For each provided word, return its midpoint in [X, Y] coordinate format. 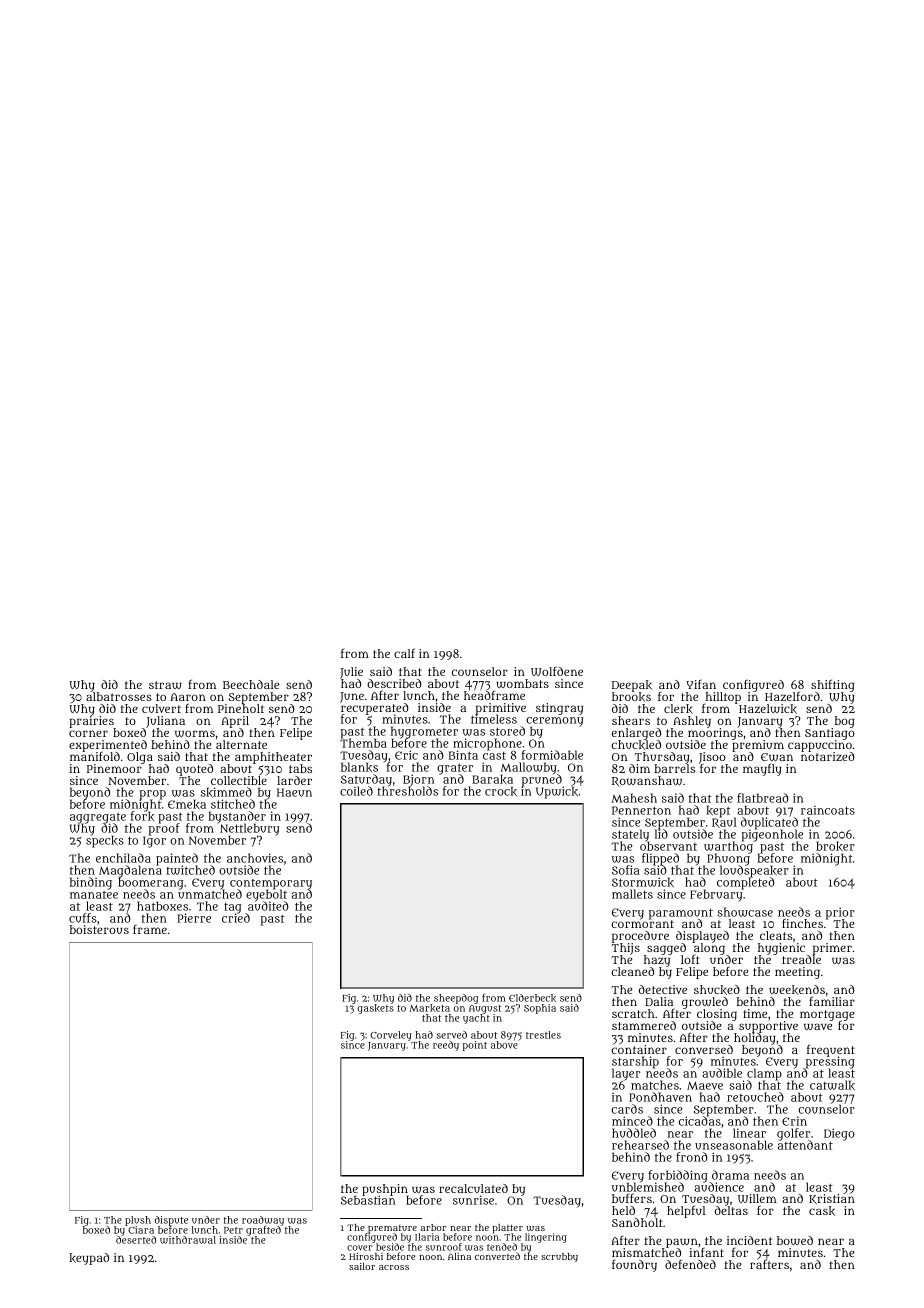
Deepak [632, 686]
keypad [89, 1259]
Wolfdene [557, 671]
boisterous [99, 929]
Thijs [625, 949]
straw [165, 685]
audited [268, 906]
